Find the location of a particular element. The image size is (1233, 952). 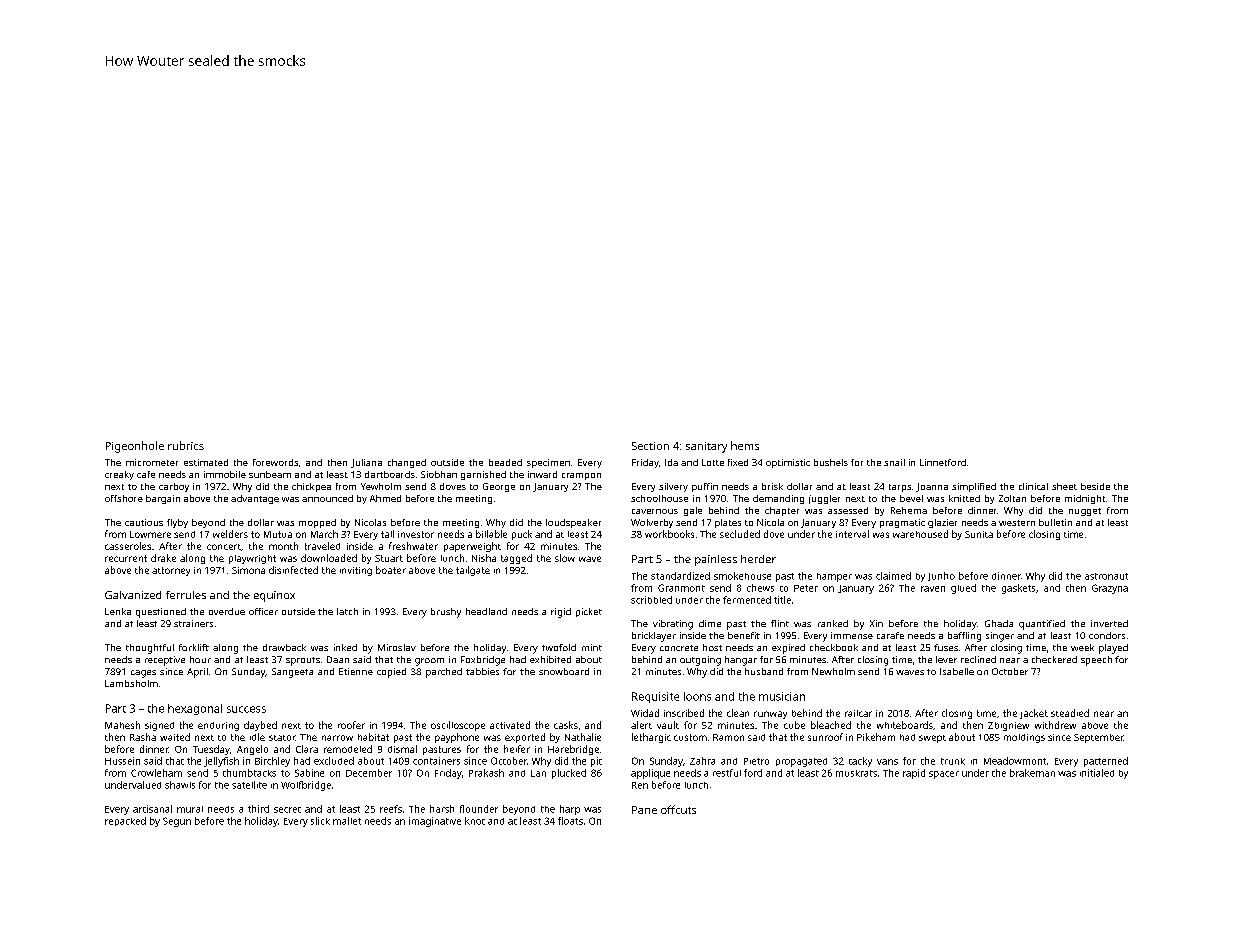

creaky is located at coordinates (119, 475).
